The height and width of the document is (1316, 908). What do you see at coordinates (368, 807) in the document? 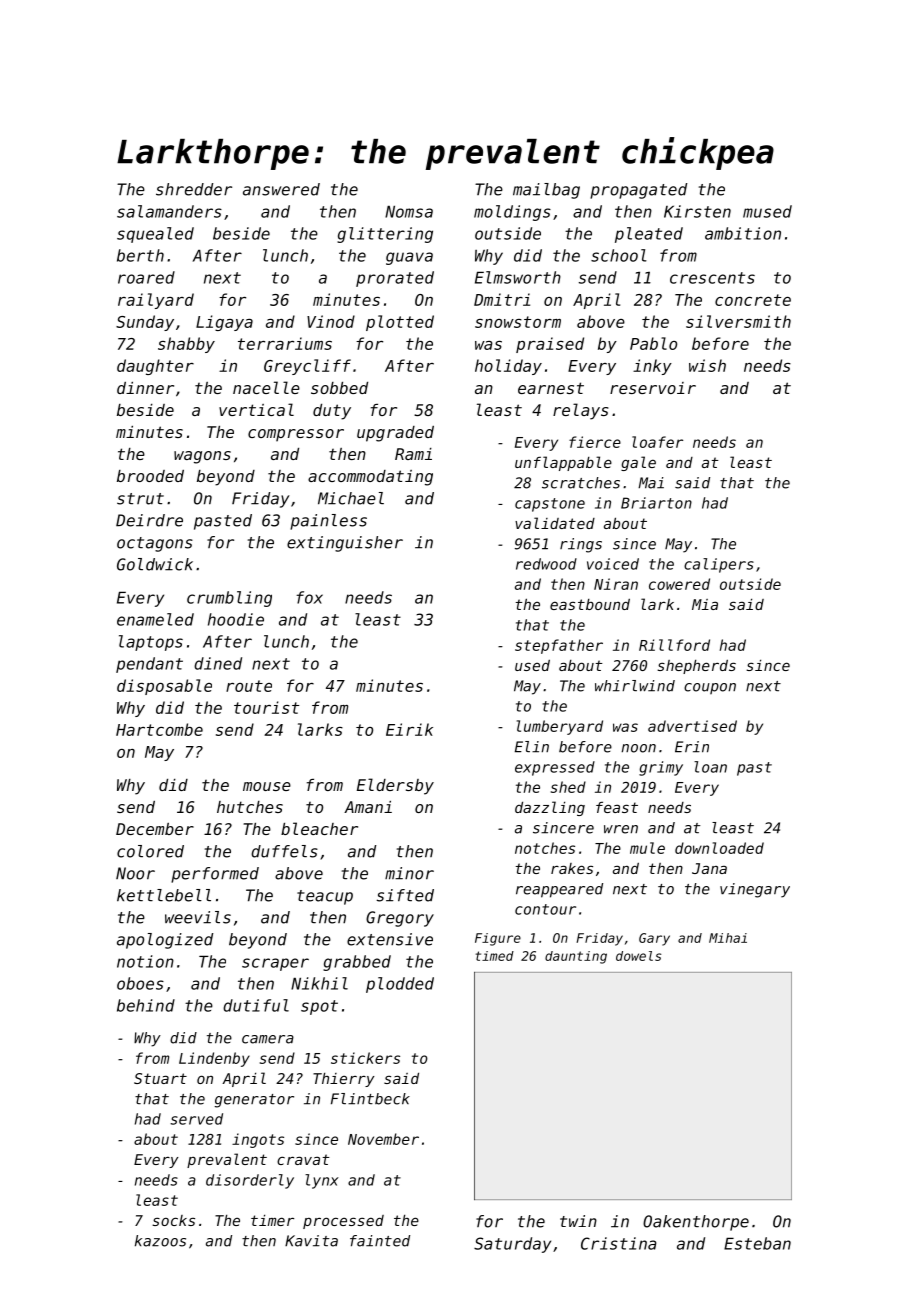
I see `Amani` at bounding box center [368, 807].
